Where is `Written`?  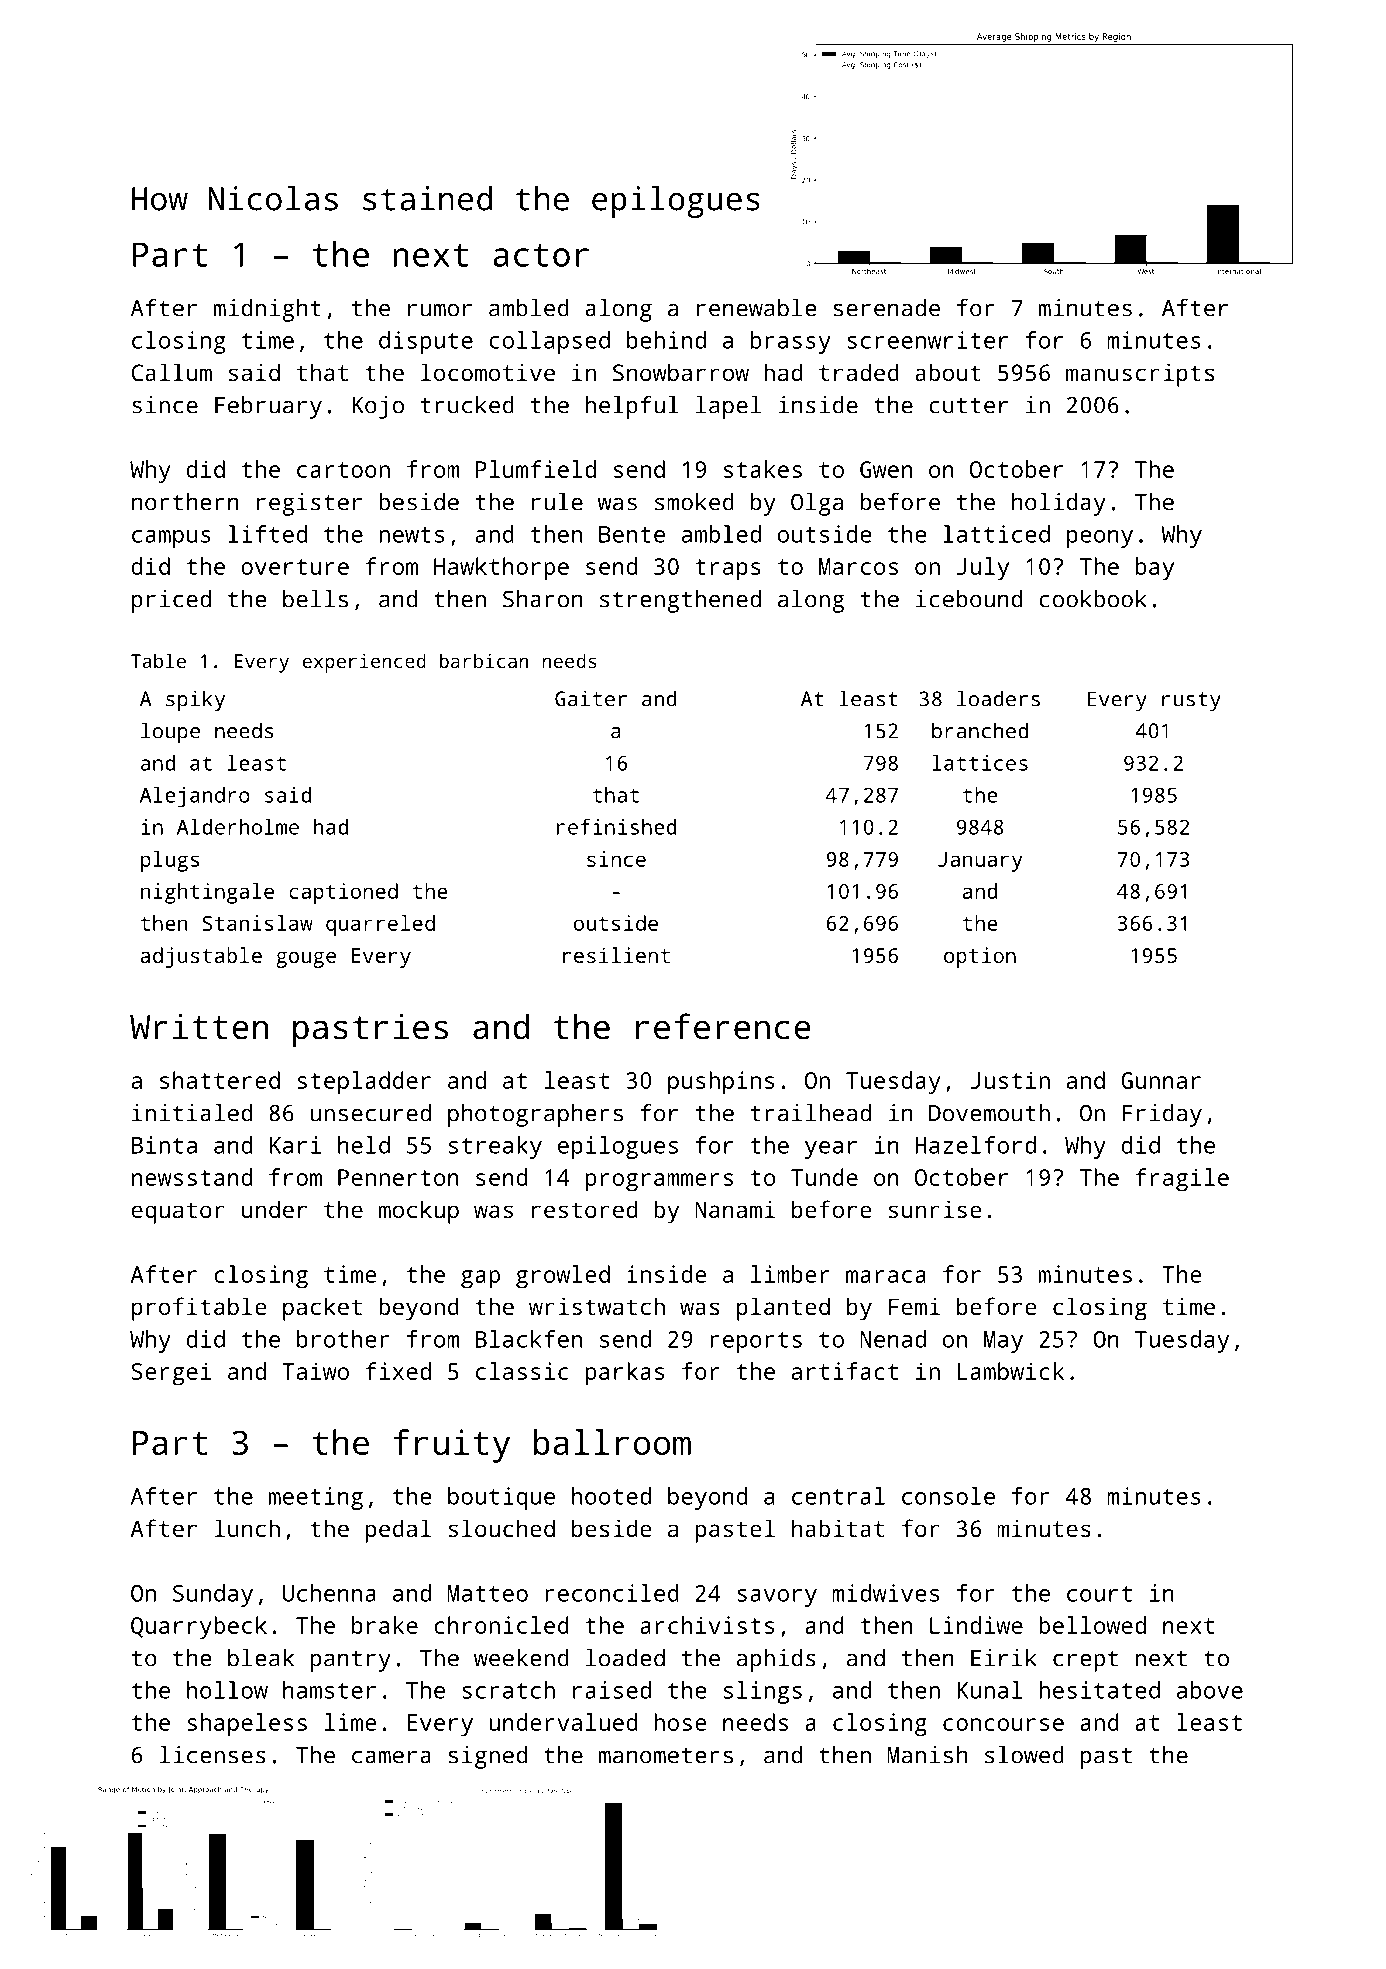
Written is located at coordinates (199, 1026).
